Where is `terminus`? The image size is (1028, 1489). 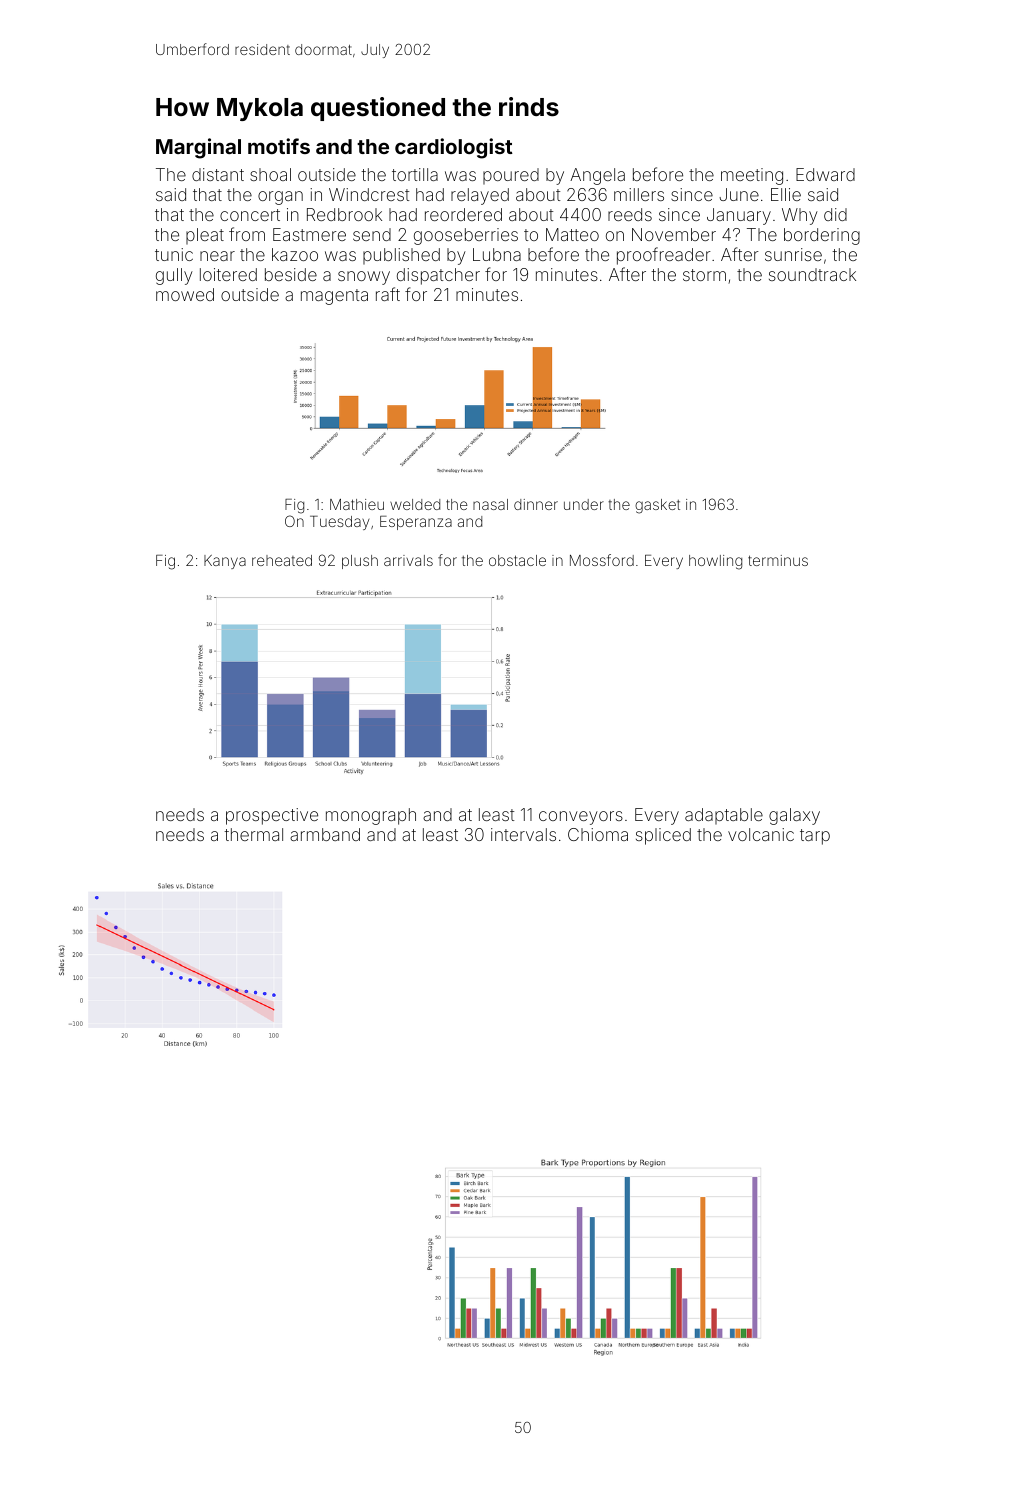
terminus is located at coordinates (778, 560).
